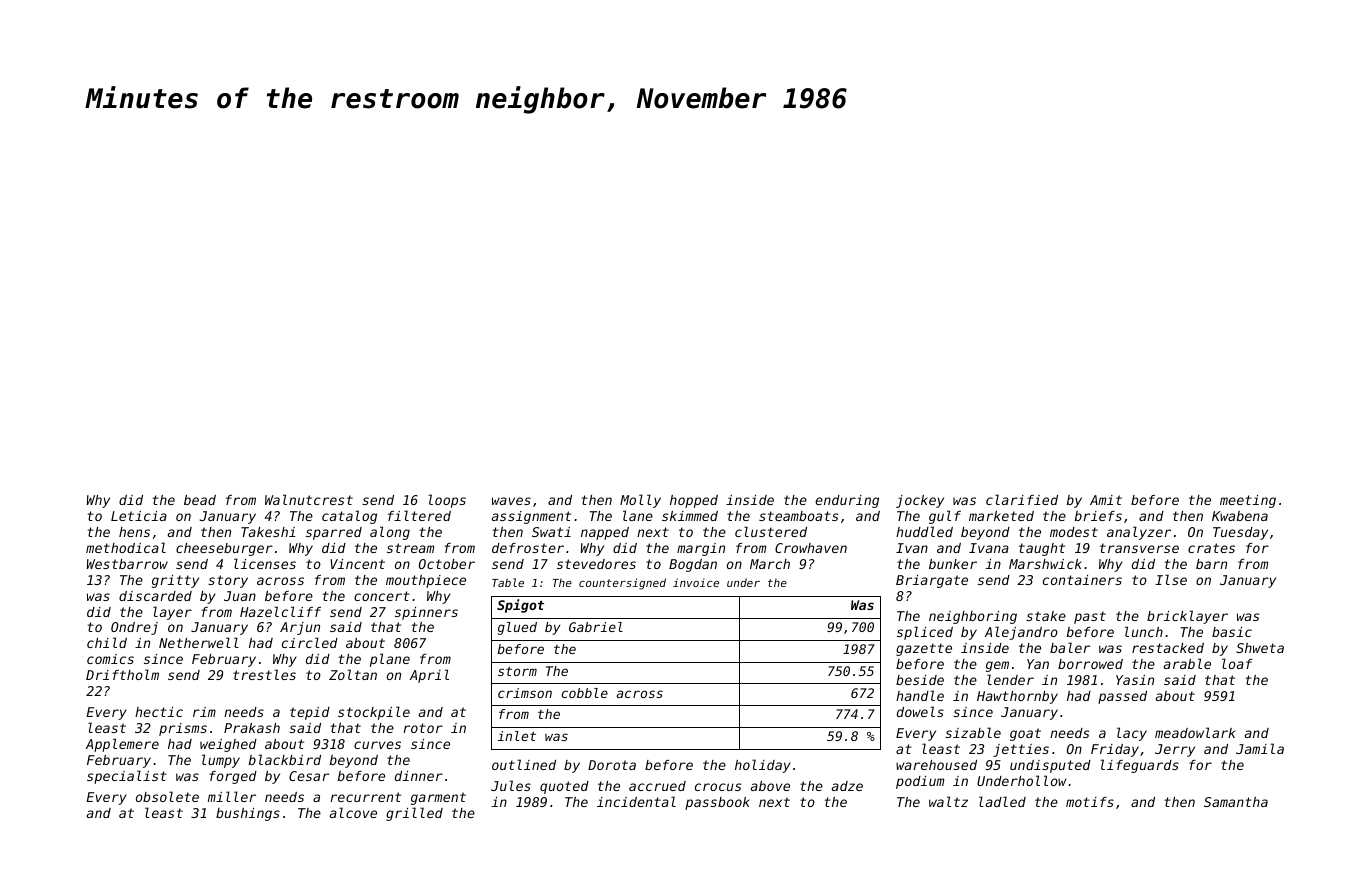 Image resolution: width=1372 pixels, height=887 pixels. I want to click on Tuesday, so click(1240, 533).
